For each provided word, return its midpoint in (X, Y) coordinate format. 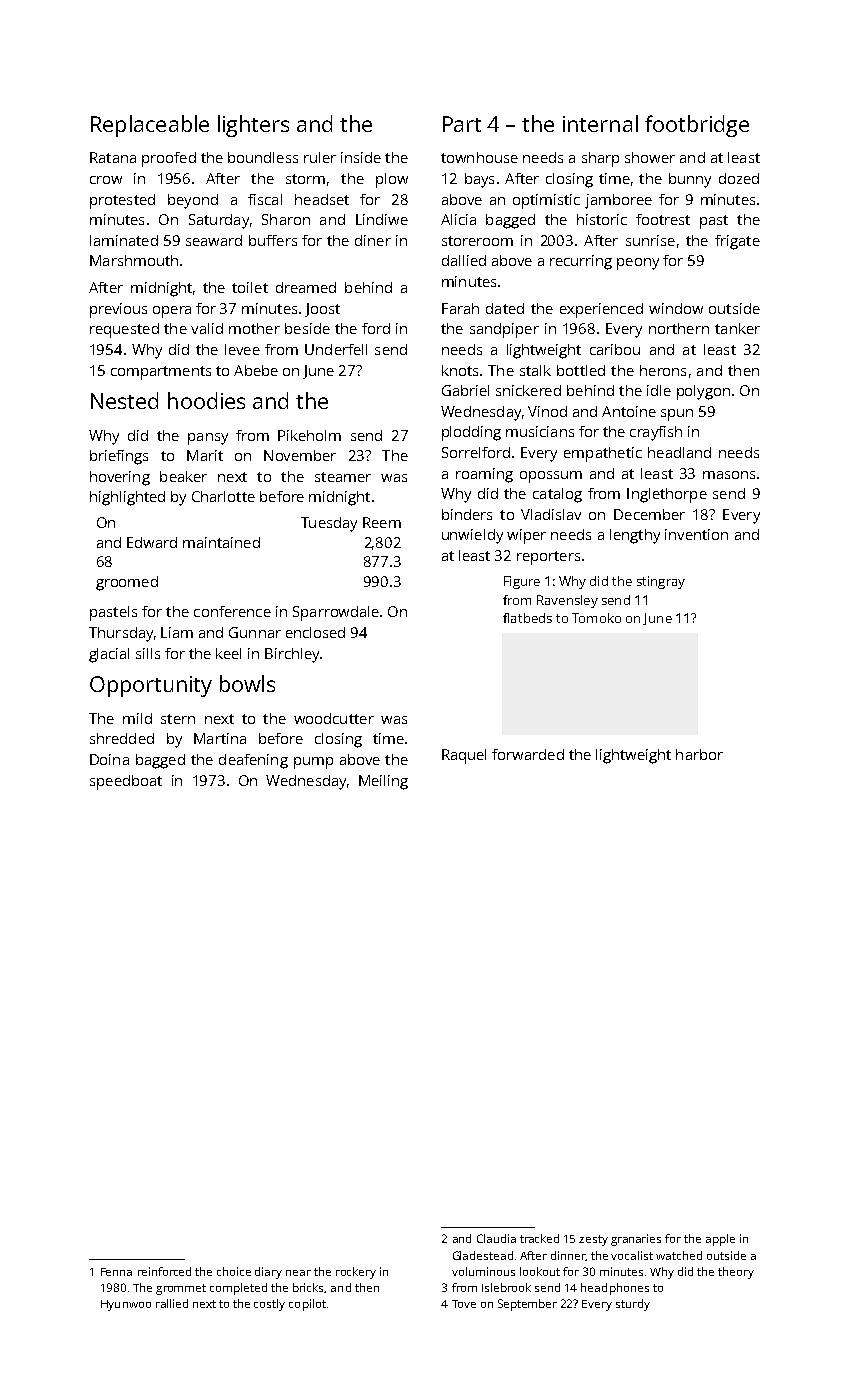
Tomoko (596, 618)
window (676, 308)
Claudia (496, 1238)
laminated (124, 240)
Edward (152, 542)
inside (361, 157)
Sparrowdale (336, 613)
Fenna (116, 1272)
